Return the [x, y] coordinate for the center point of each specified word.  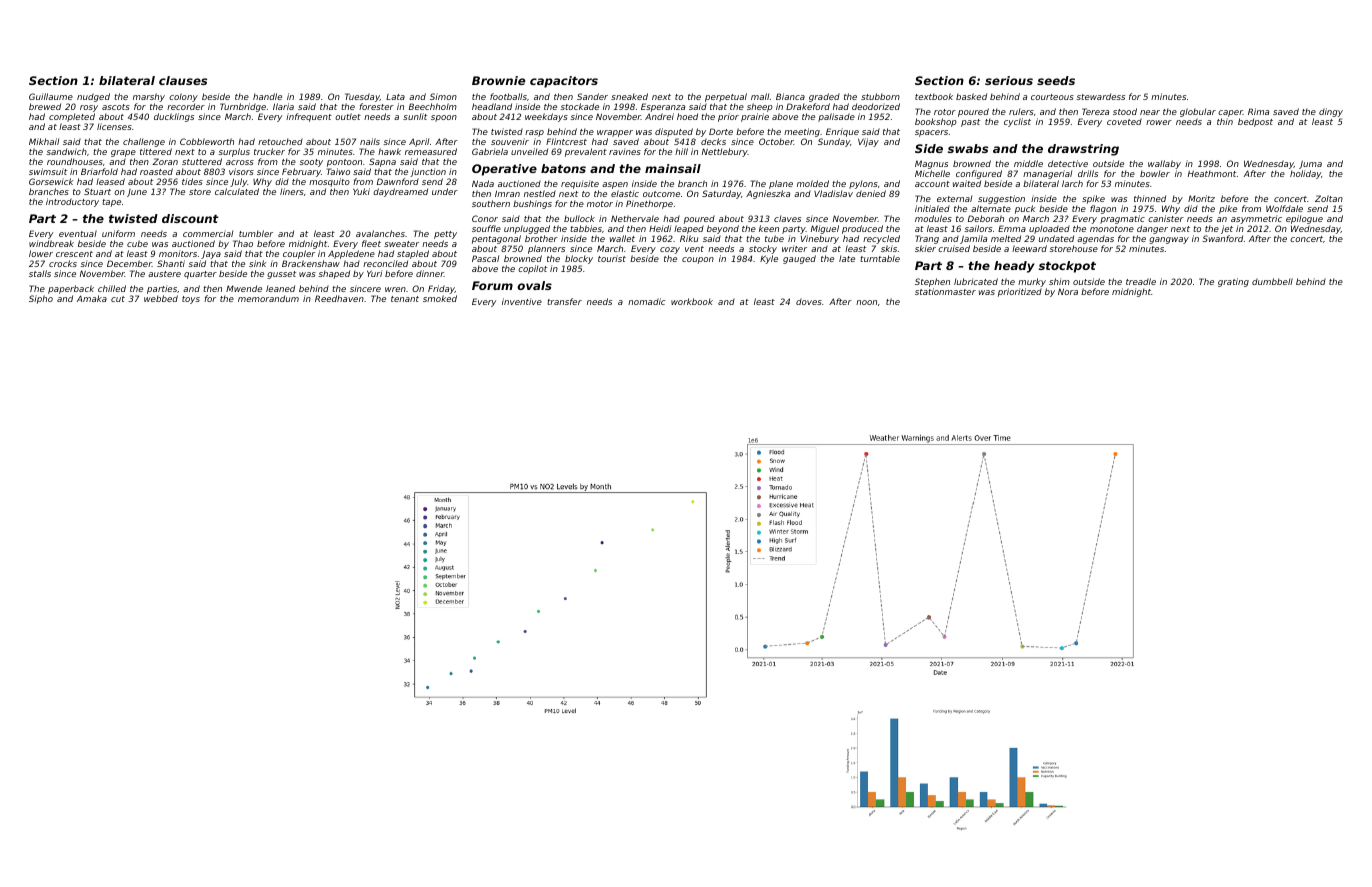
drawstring [1083, 150]
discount [190, 218]
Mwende [244, 288]
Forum [492, 285]
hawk [389, 151]
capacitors [564, 82]
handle [267, 96]
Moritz [1201, 198]
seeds [1056, 80]
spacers [931, 133]
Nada [483, 183]
